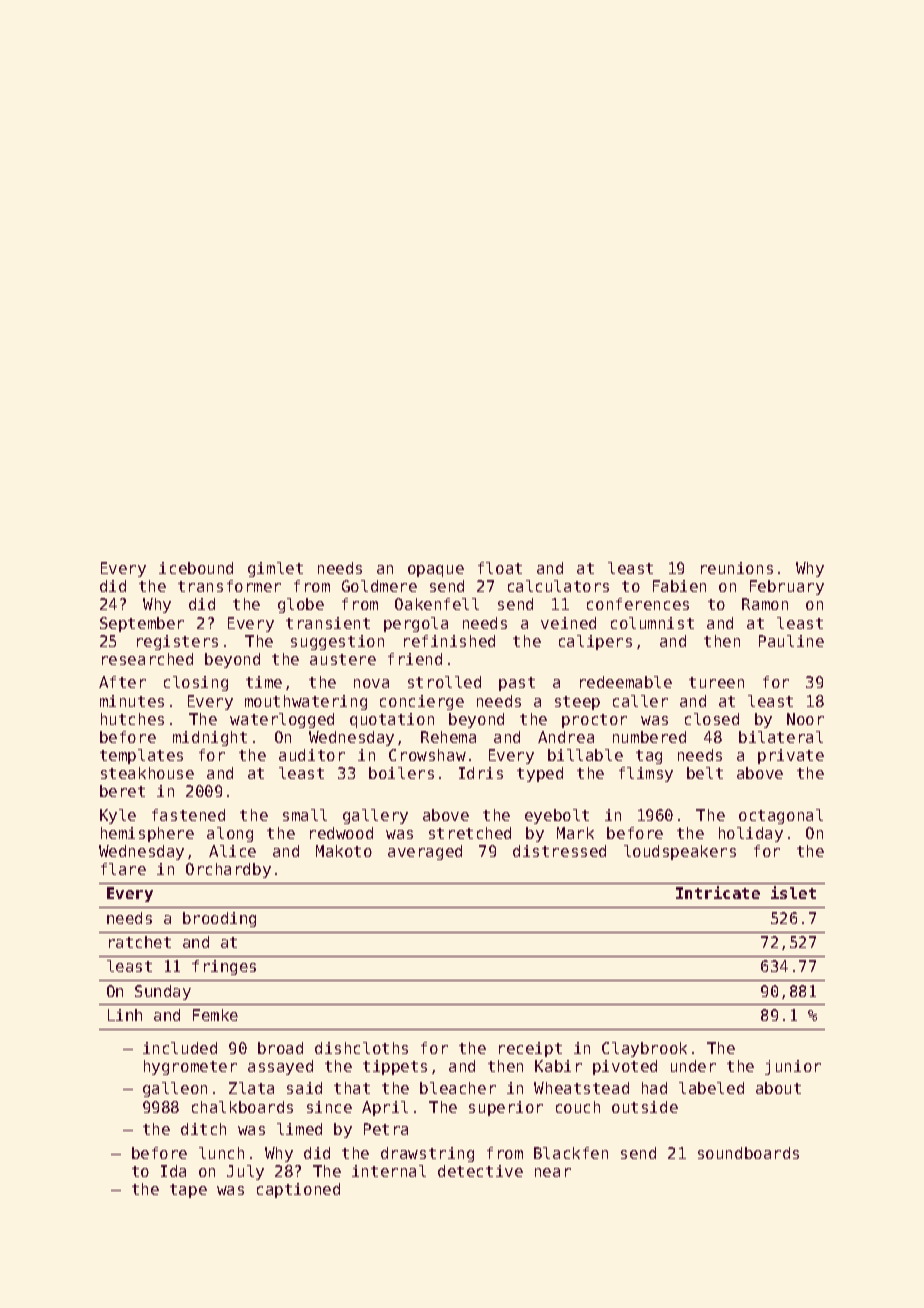 The width and height of the document is (924, 1308). I want to click on junior, so click(793, 1067).
